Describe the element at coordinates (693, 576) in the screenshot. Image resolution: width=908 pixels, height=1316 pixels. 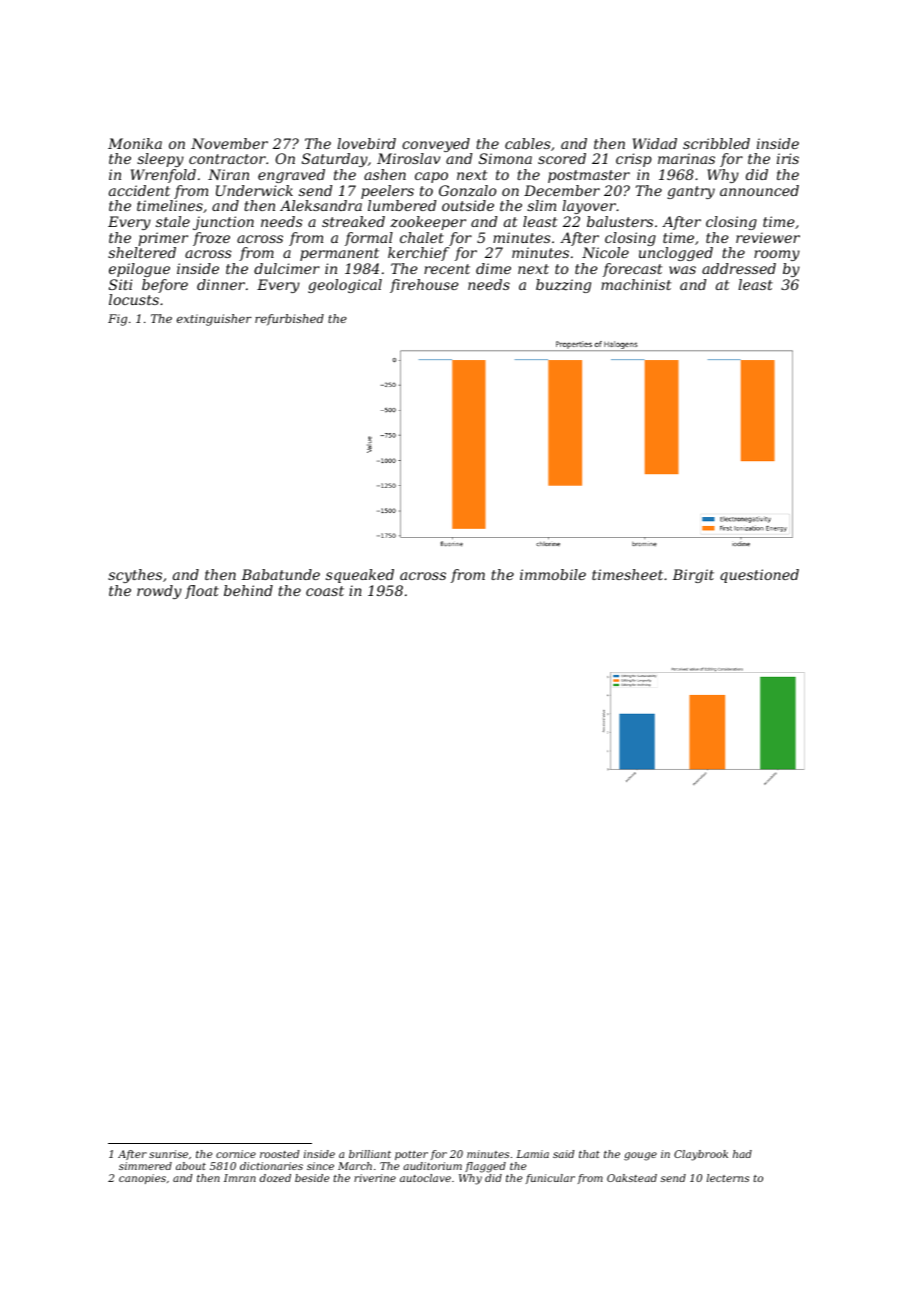
I see `Birgit` at that location.
